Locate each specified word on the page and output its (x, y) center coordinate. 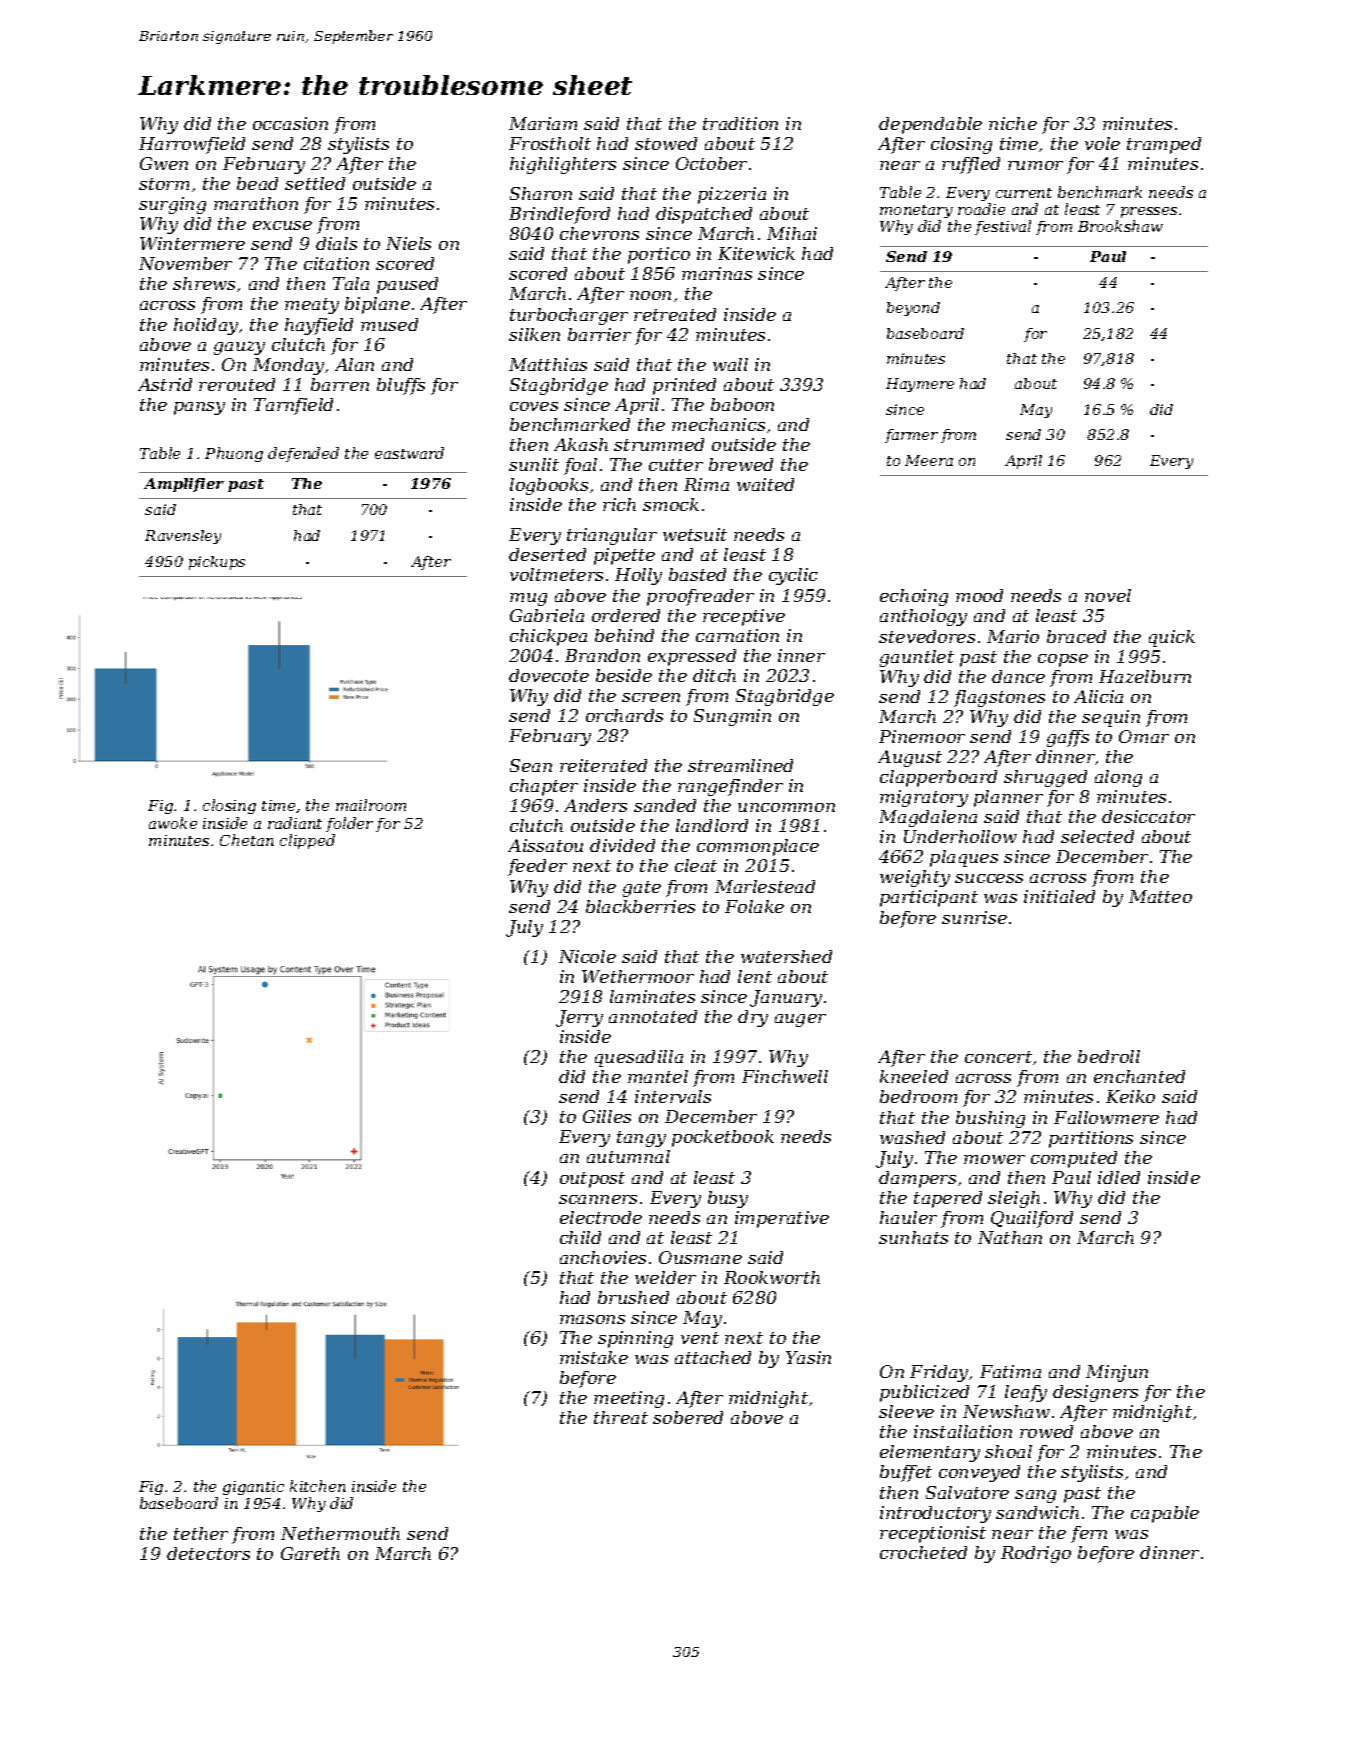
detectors (208, 1553)
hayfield (319, 326)
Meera (929, 460)
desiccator (1148, 816)
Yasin (808, 1357)
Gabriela (547, 615)
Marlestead (765, 886)
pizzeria (732, 195)
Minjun (1117, 1373)
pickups (217, 563)
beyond (913, 309)
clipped (307, 841)
